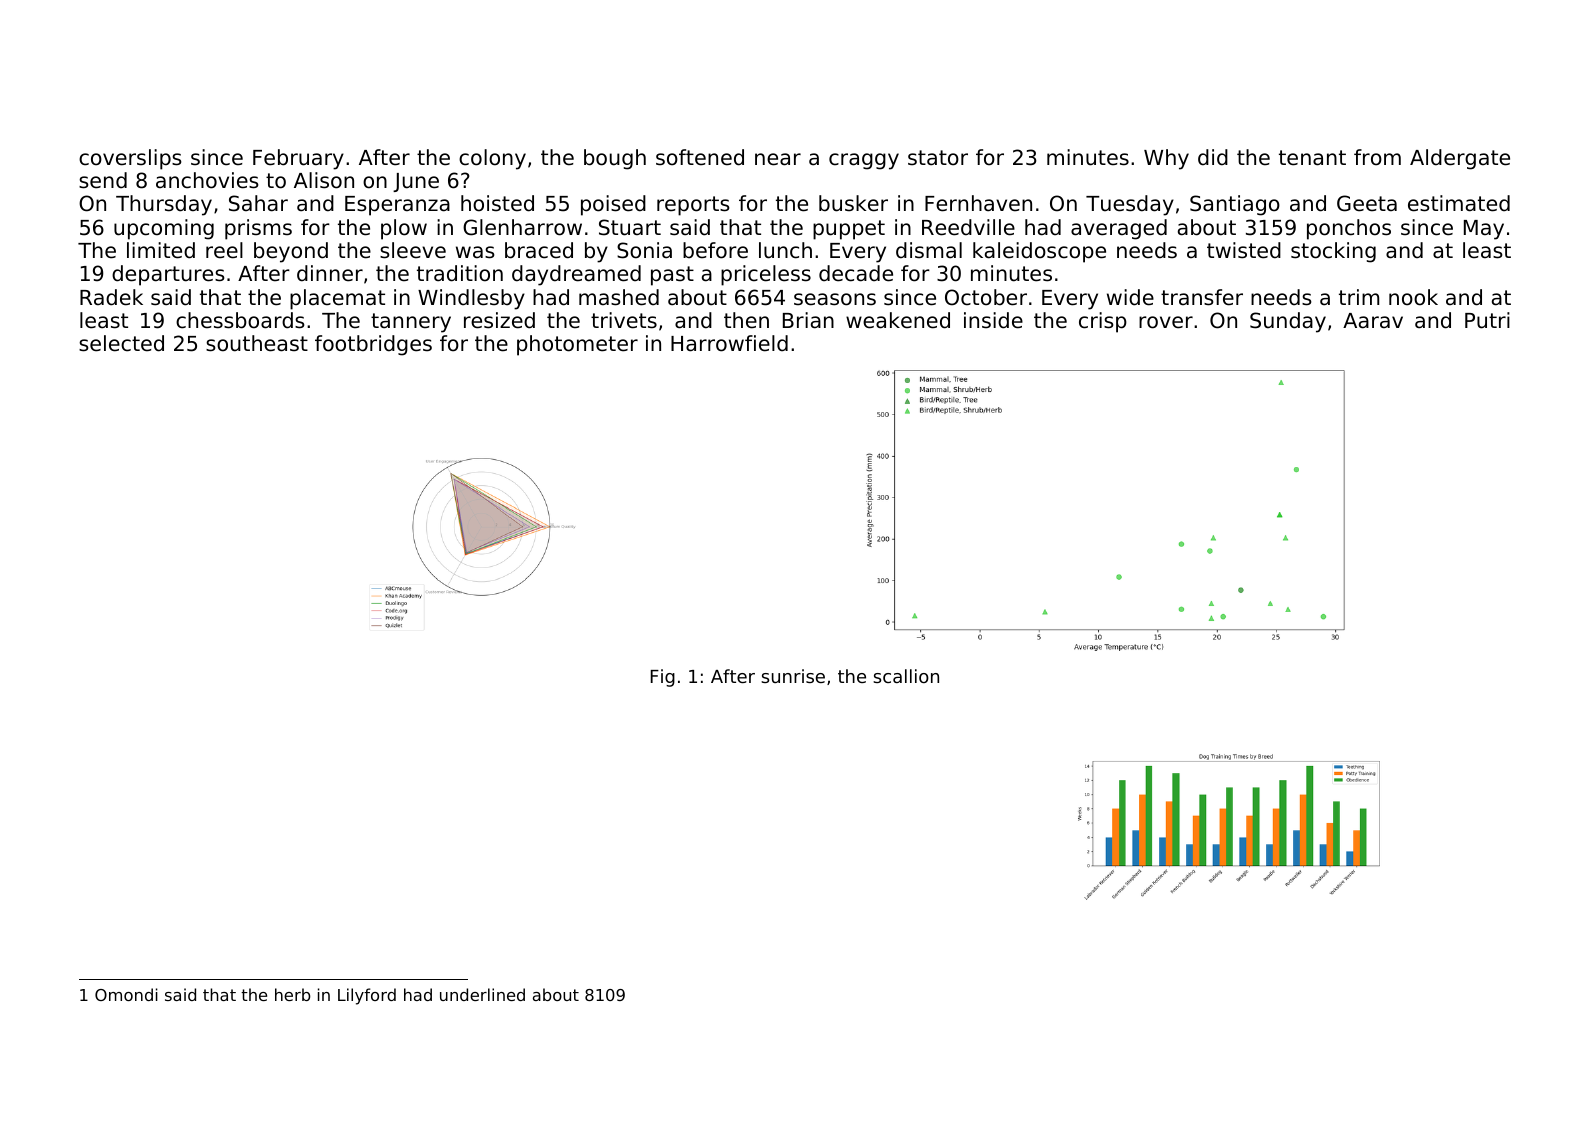  What do you see at coordinates (224, 250) in the screenshot?
I see `reel` at bounding box center [224, 250].
